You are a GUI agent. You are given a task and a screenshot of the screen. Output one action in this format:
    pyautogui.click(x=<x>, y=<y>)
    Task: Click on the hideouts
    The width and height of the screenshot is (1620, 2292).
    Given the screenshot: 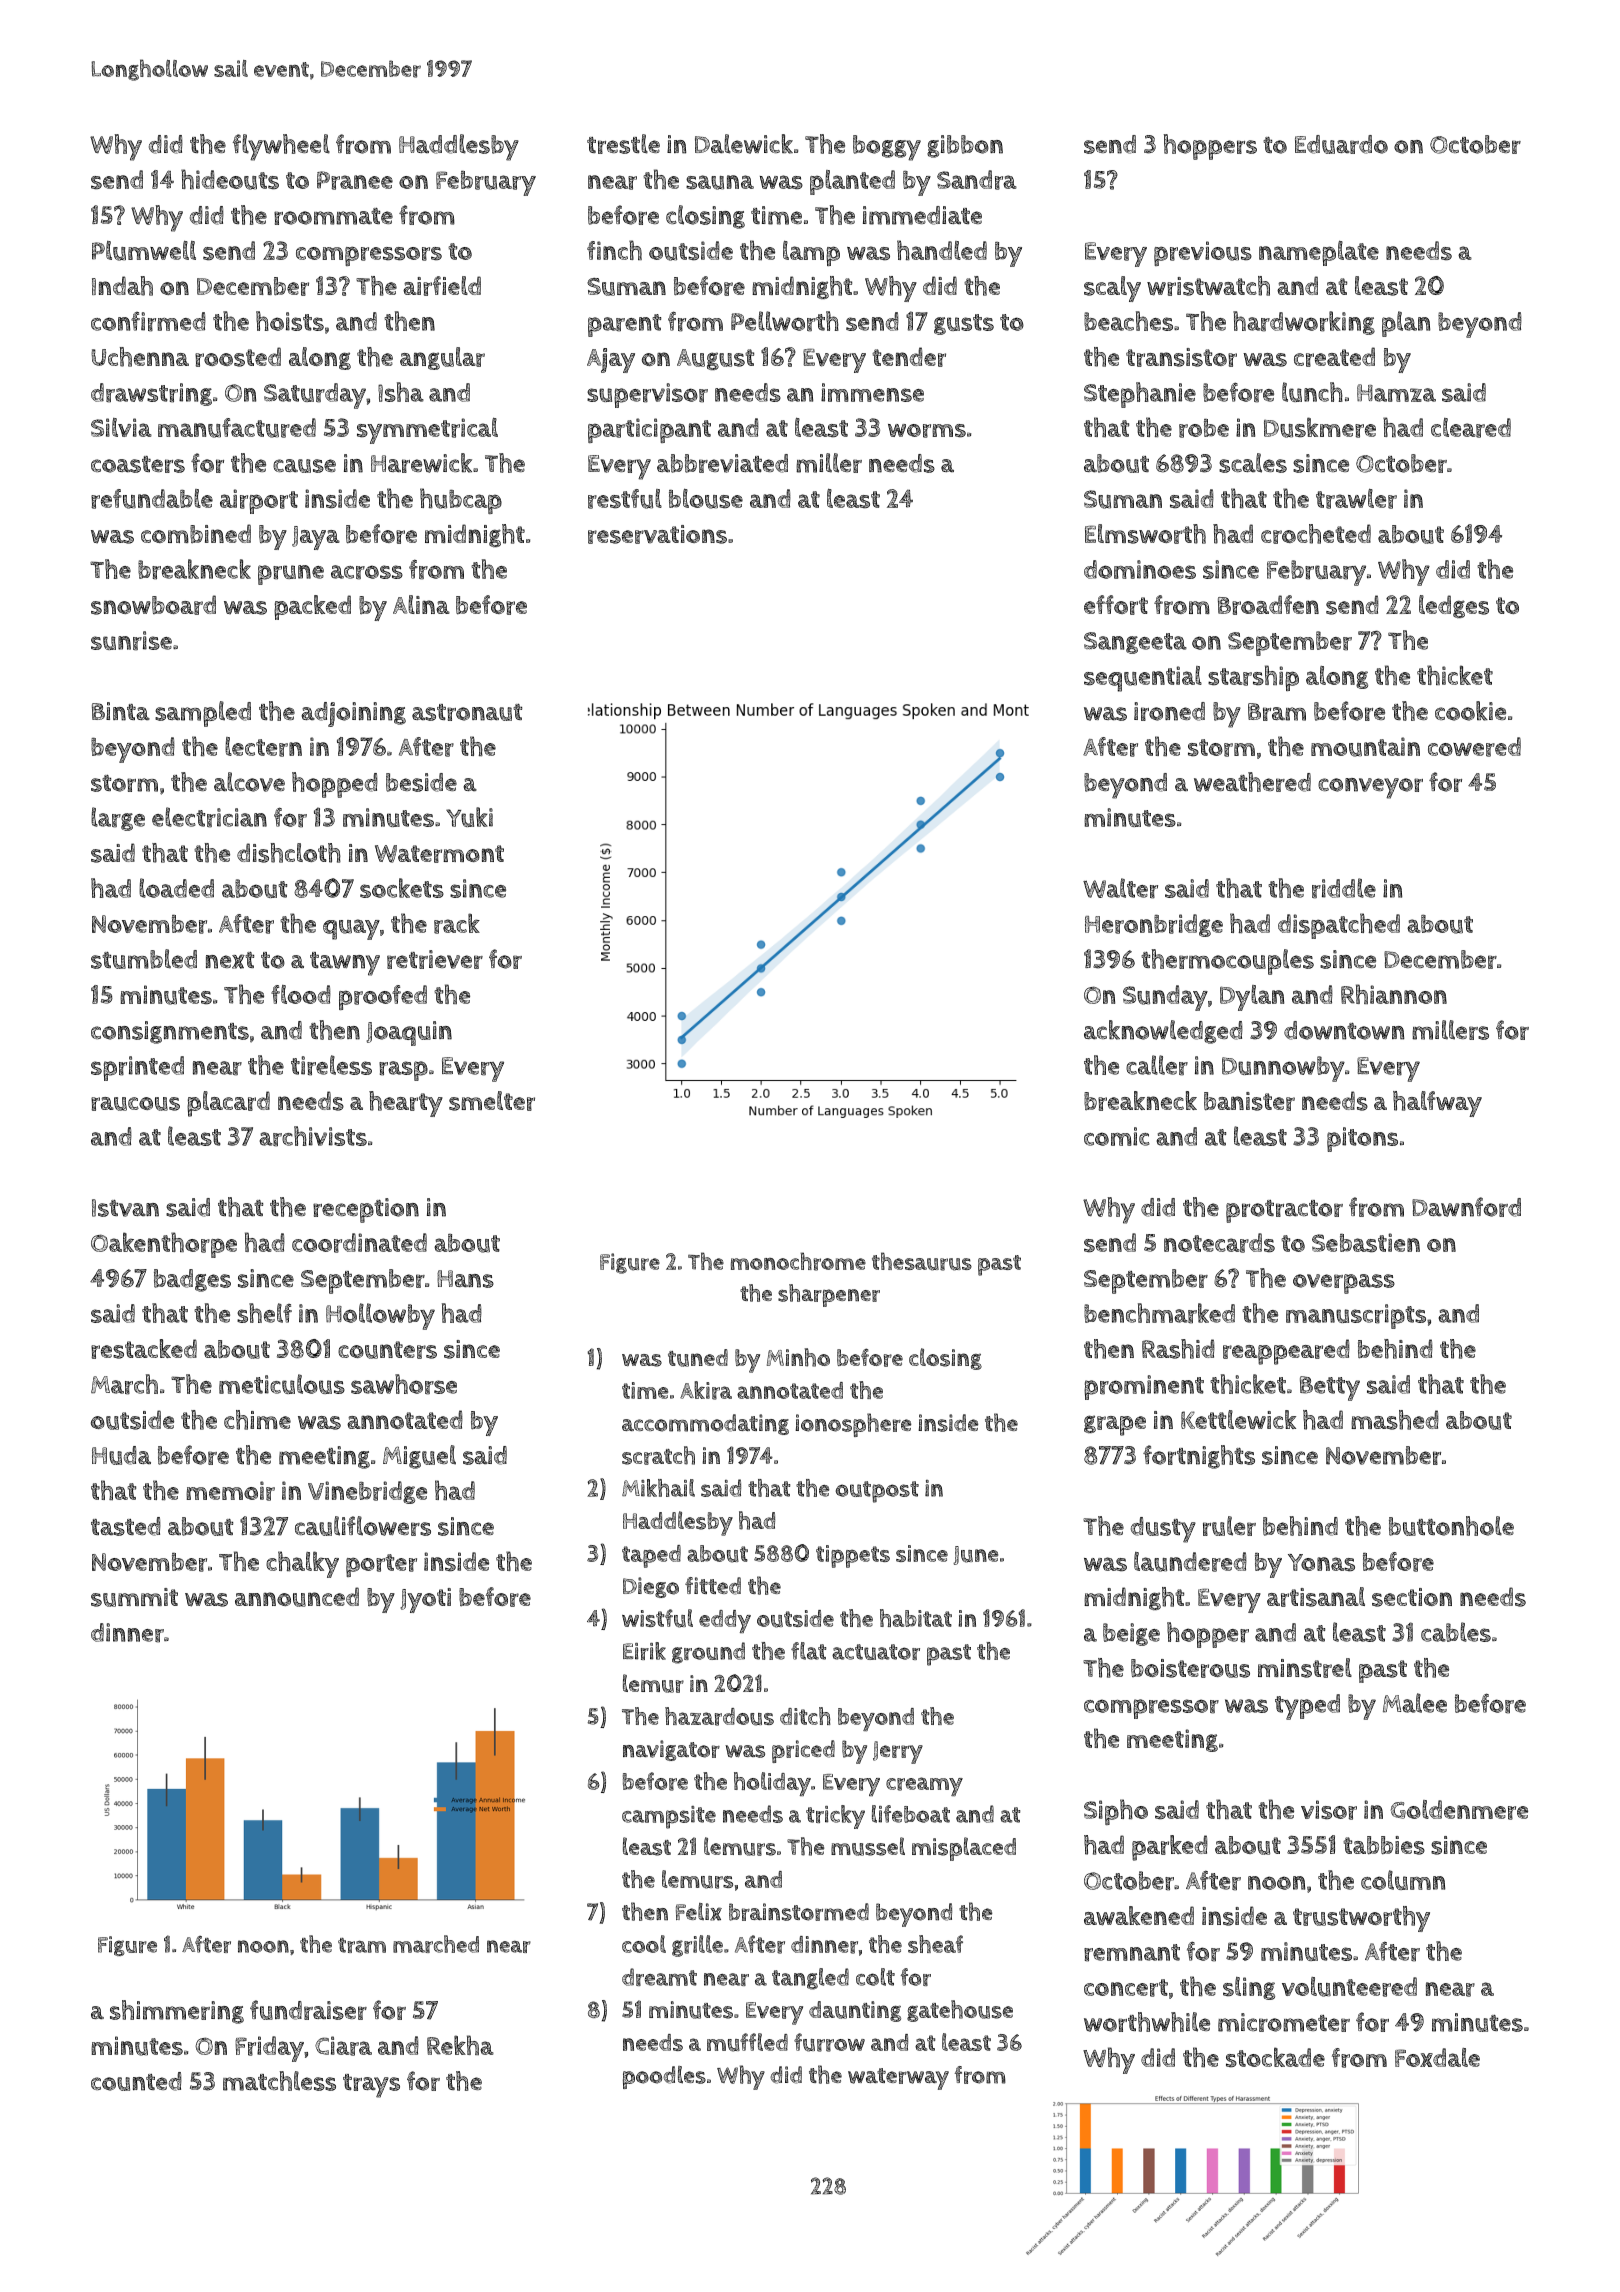 What is the action you would take?
    pyautogui.click(x=230, y=179)
